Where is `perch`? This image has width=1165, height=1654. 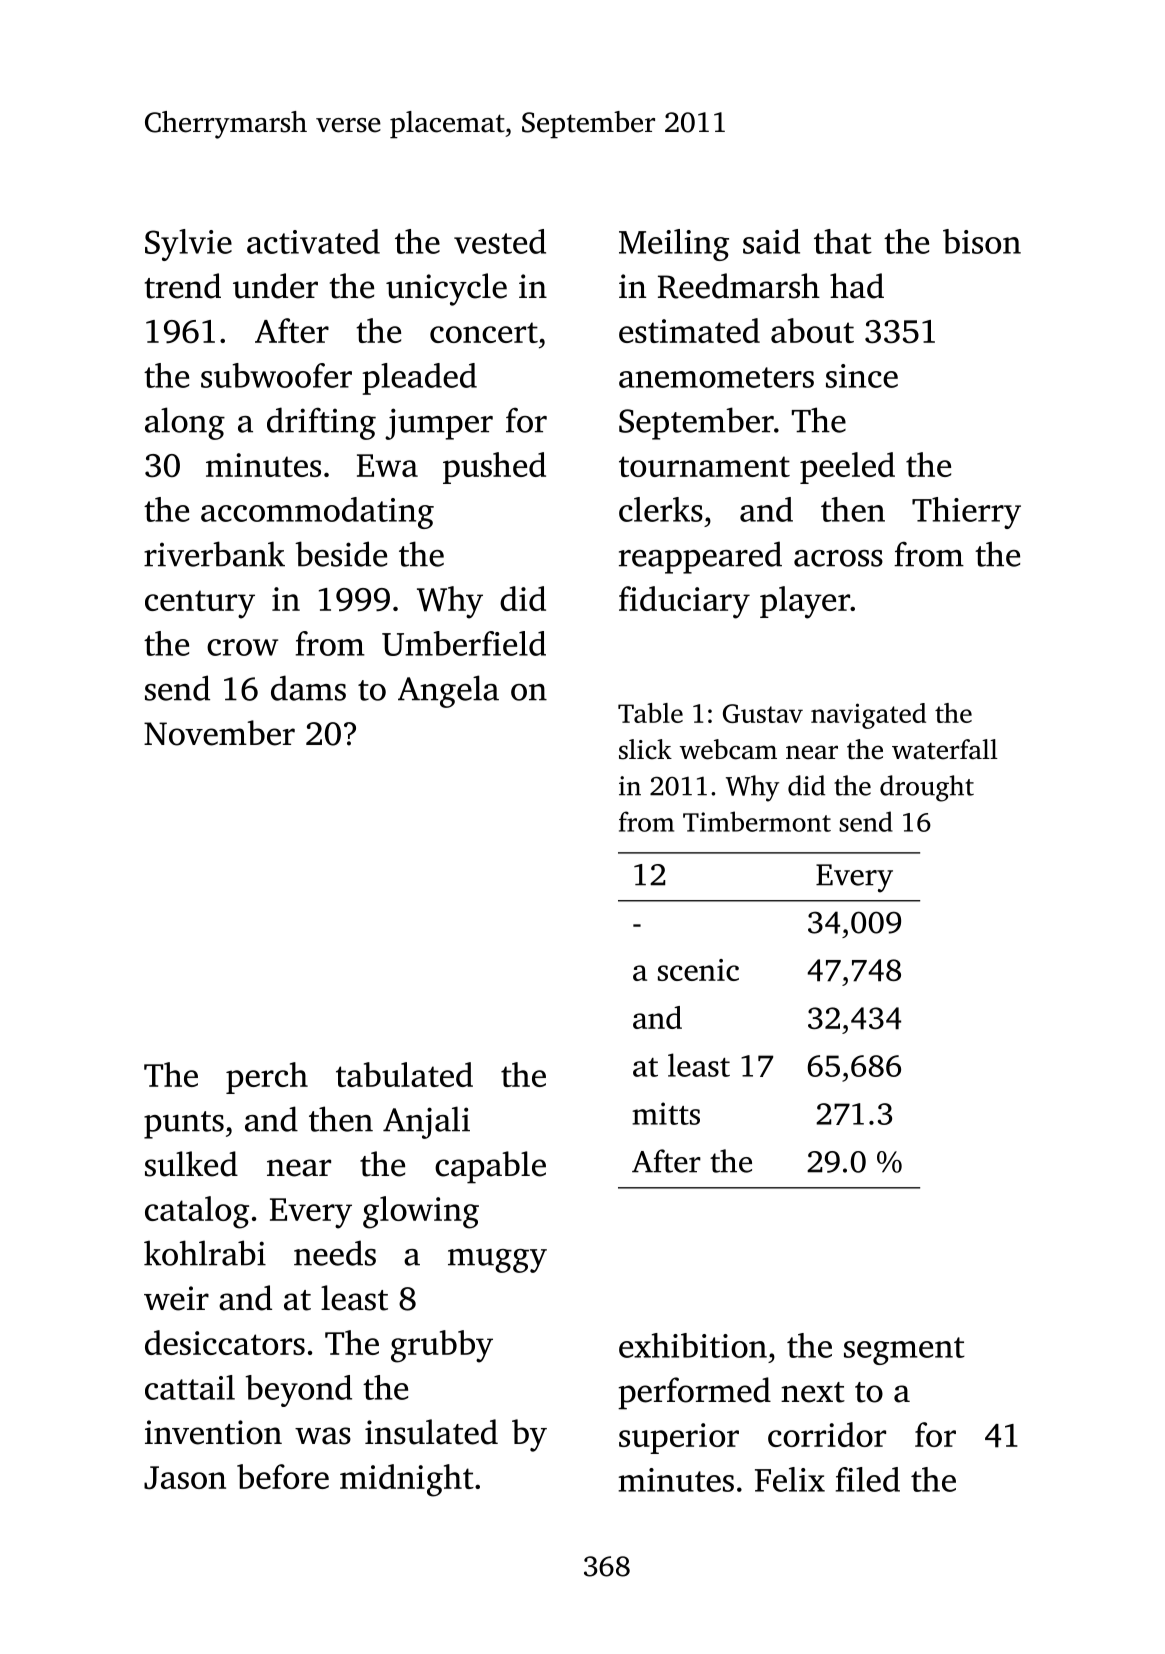 perch is located at coordinates (267, 1078).
